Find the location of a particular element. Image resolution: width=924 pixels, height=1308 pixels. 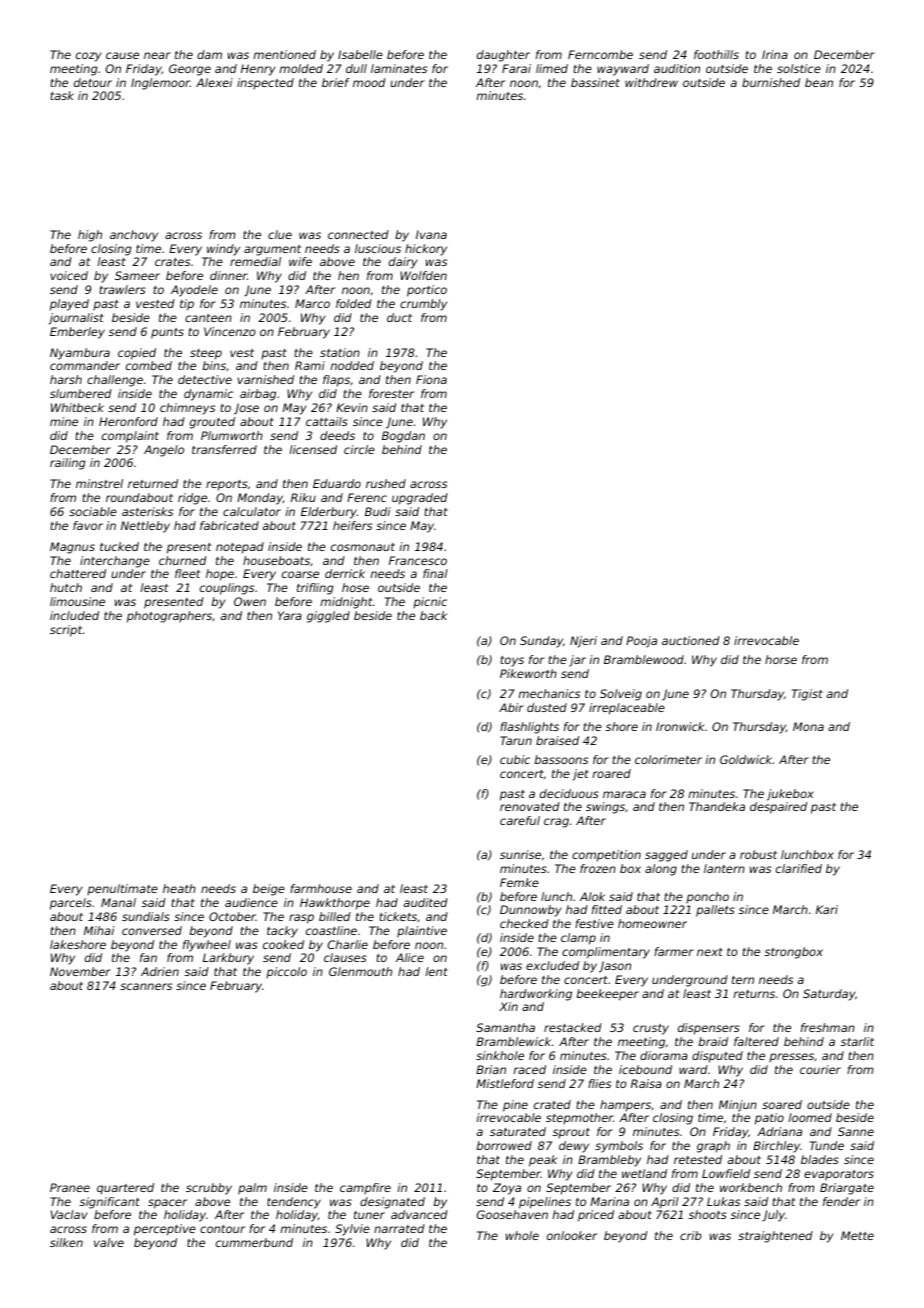

Farai is located at coordinates (516, 68).
